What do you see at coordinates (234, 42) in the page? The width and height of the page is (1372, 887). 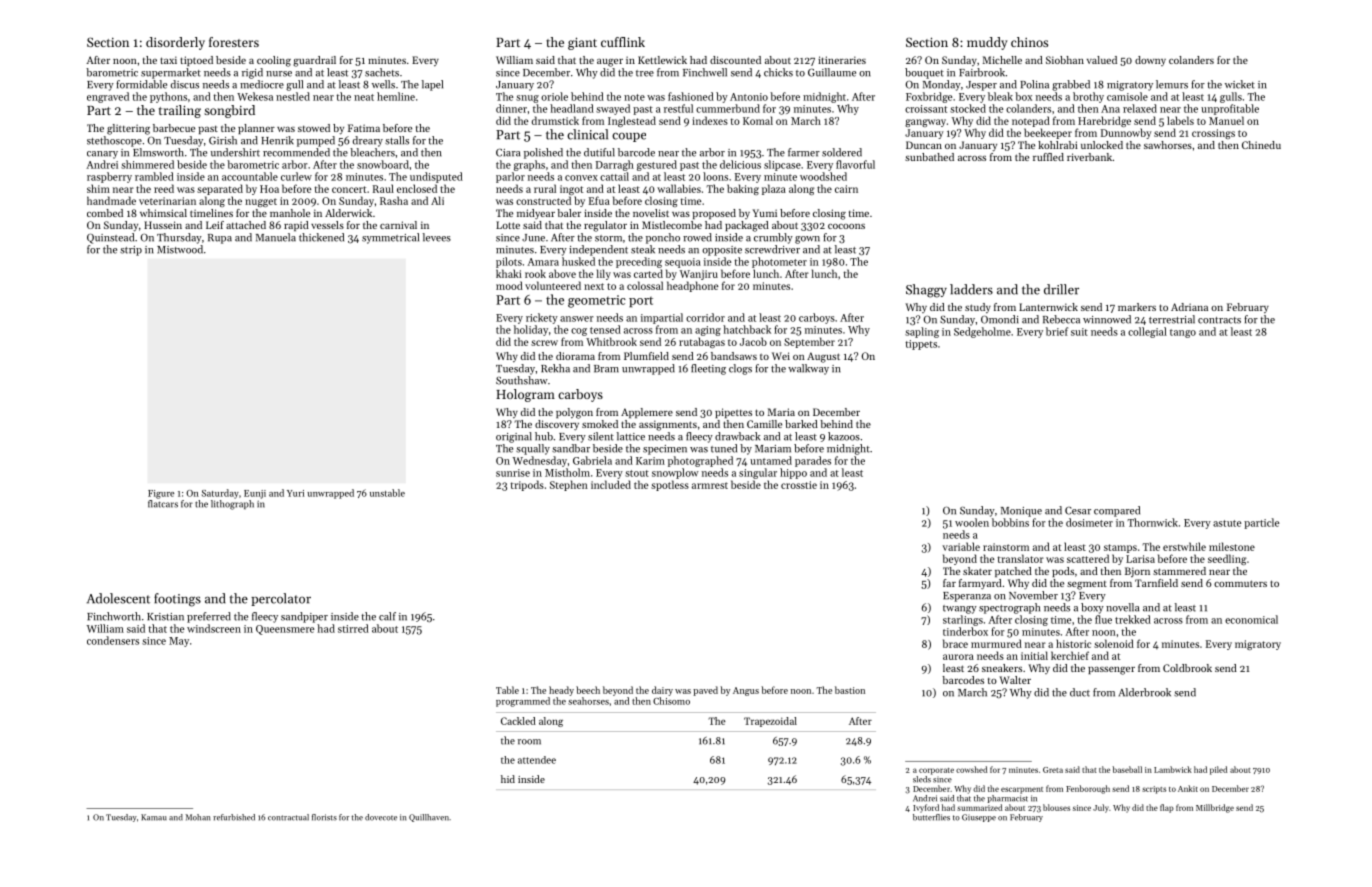 I see `foresters` at bounding box center [234, 42].
